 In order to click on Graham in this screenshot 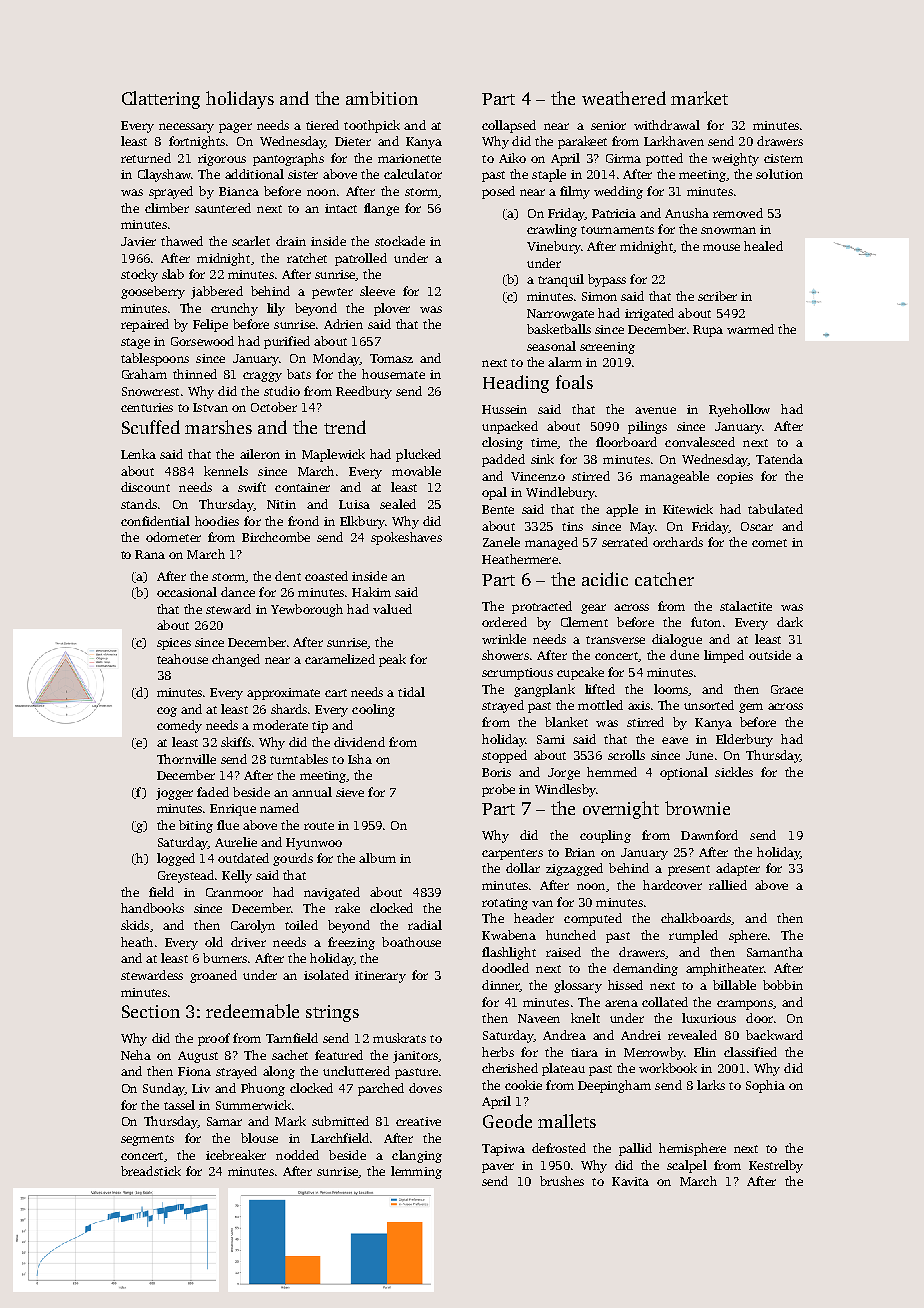, I will do `click(144, 374)`.
